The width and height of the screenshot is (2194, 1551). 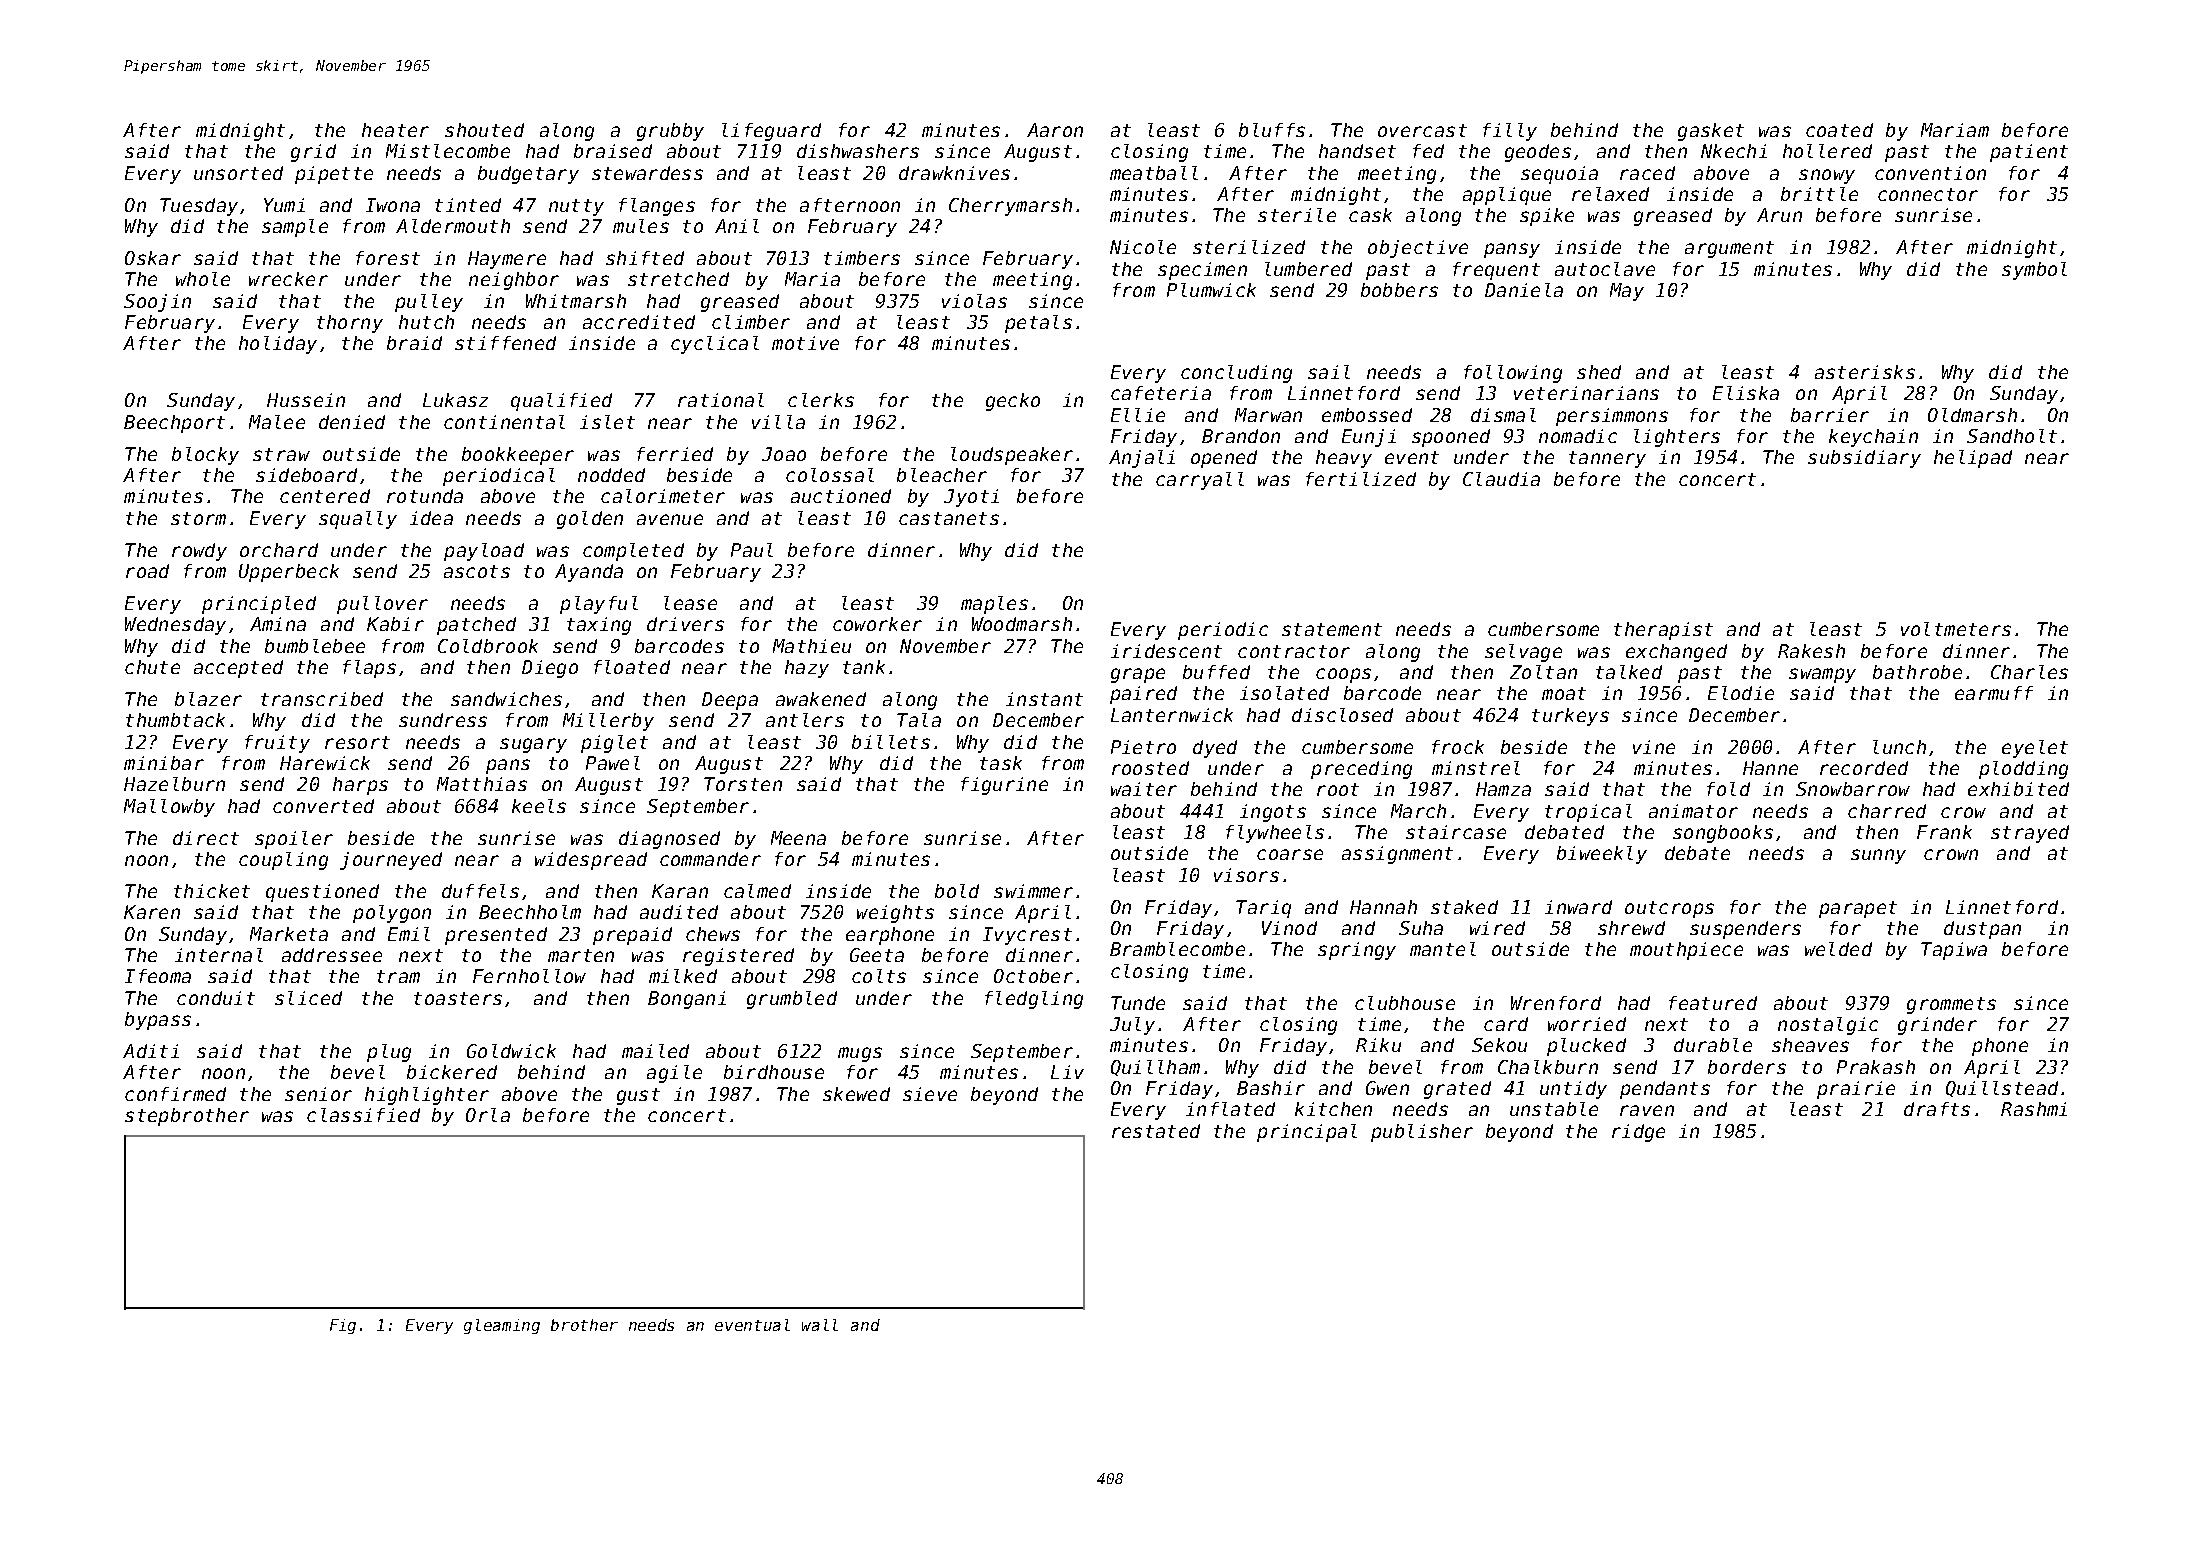 What do you see at coordinates (395, 130) in the screenshot?
I see `heater` at bounding box center [395, 130].
